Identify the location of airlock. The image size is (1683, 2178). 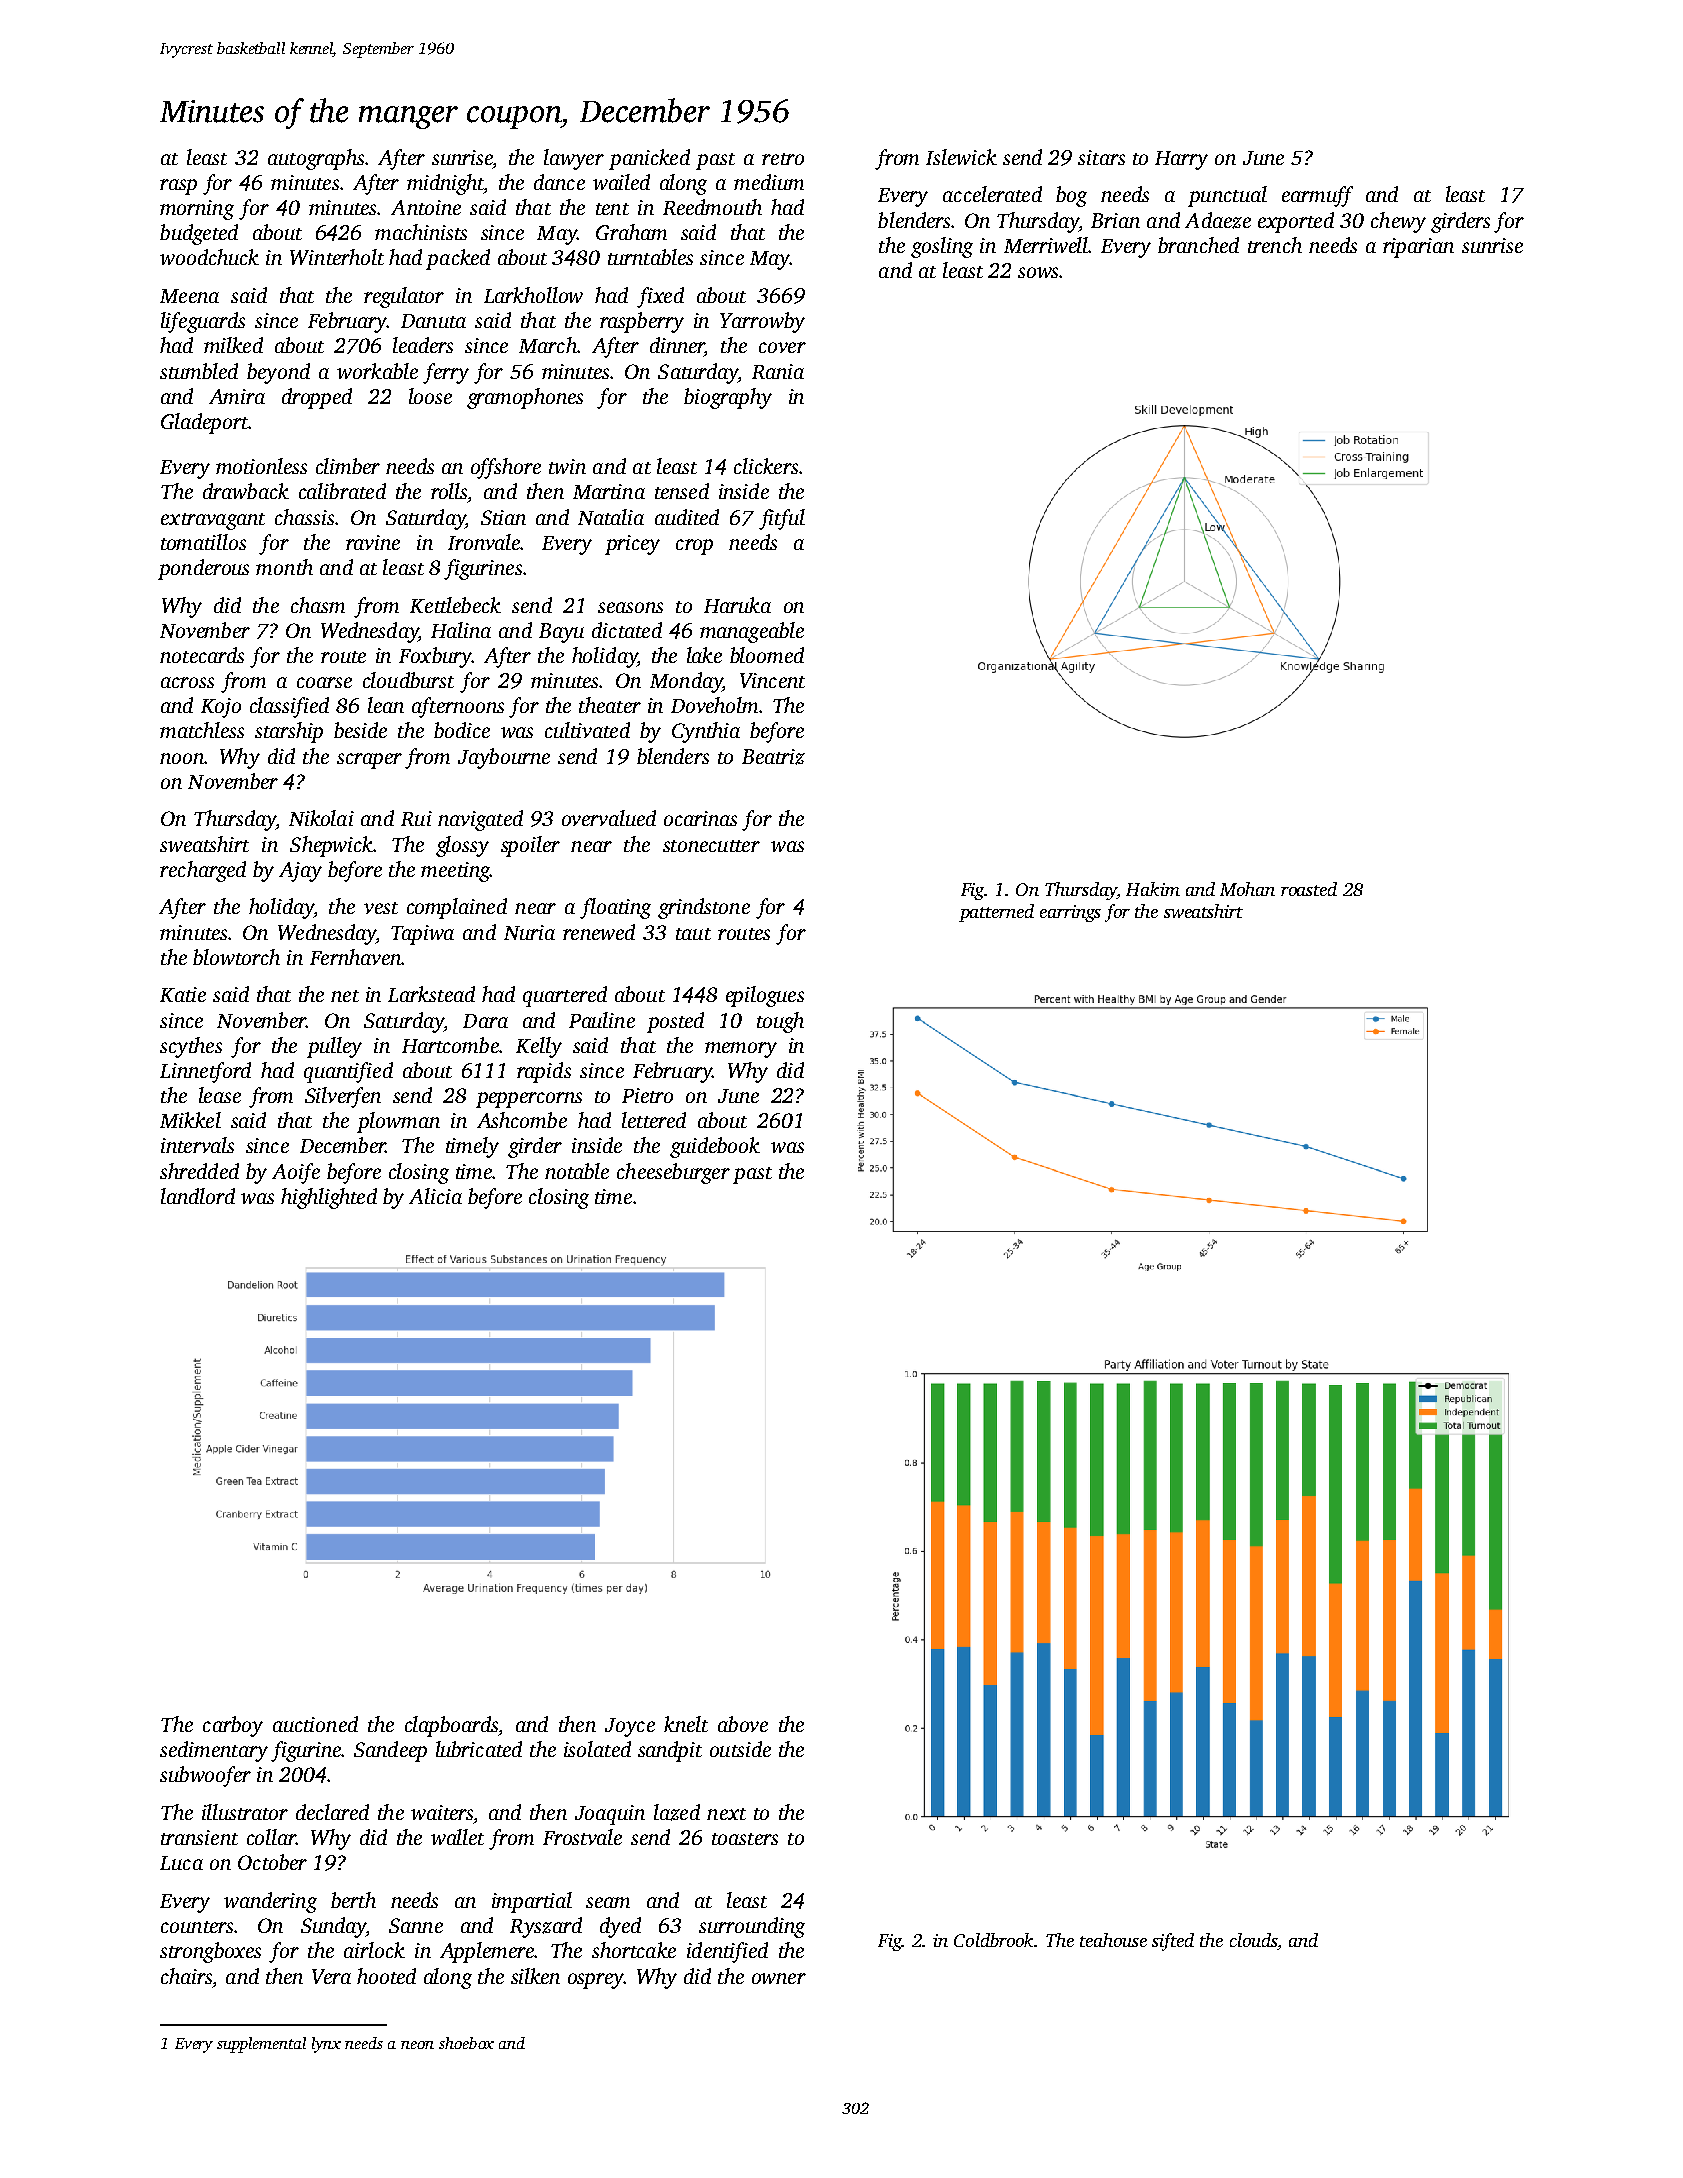
(374, 1950).
